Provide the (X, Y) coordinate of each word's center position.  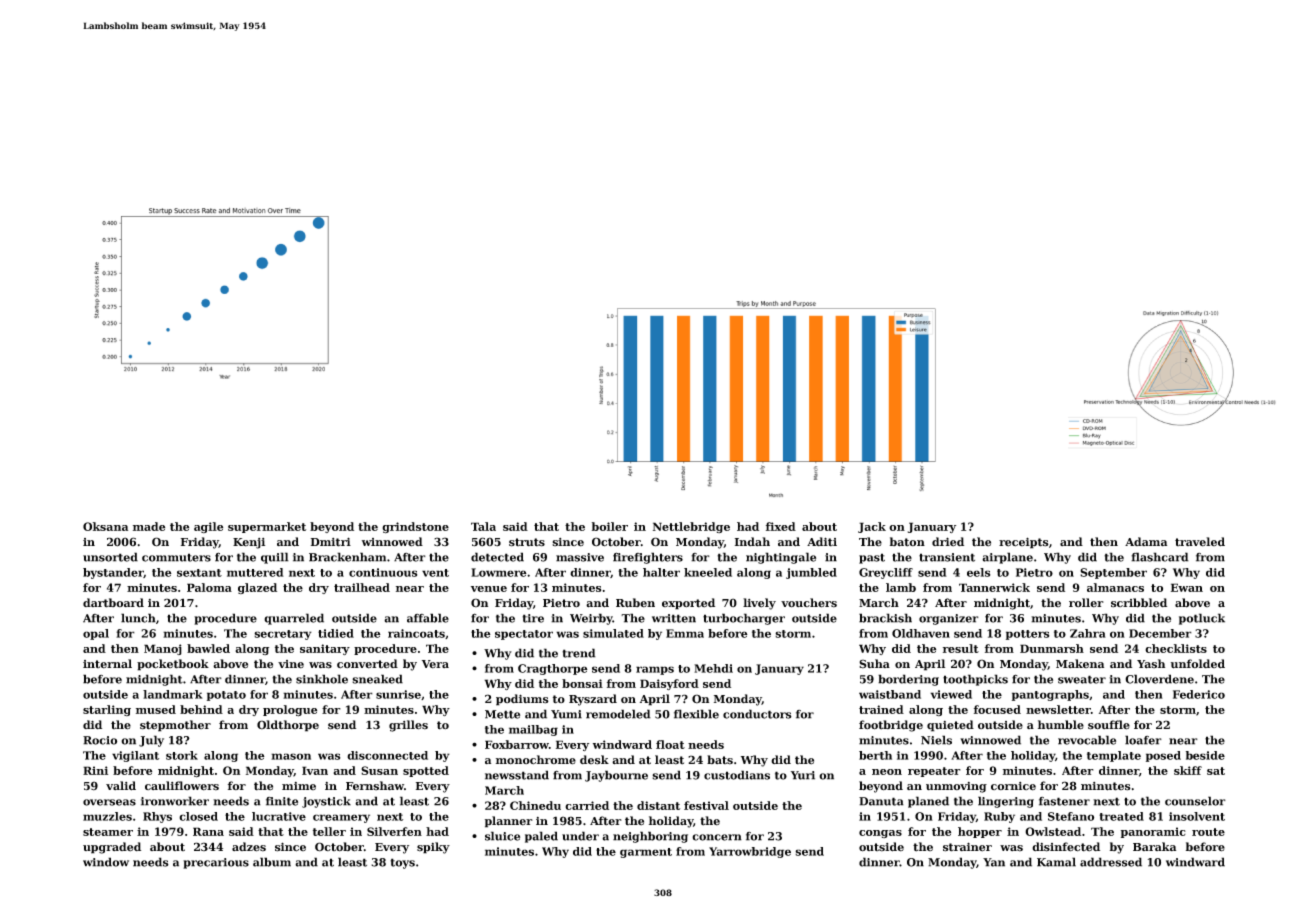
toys (402, 863)
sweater (1082, 679)
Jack (872, 527)
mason (291, 756)
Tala (483, 526)
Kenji (249, 543)
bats (720, 760)
